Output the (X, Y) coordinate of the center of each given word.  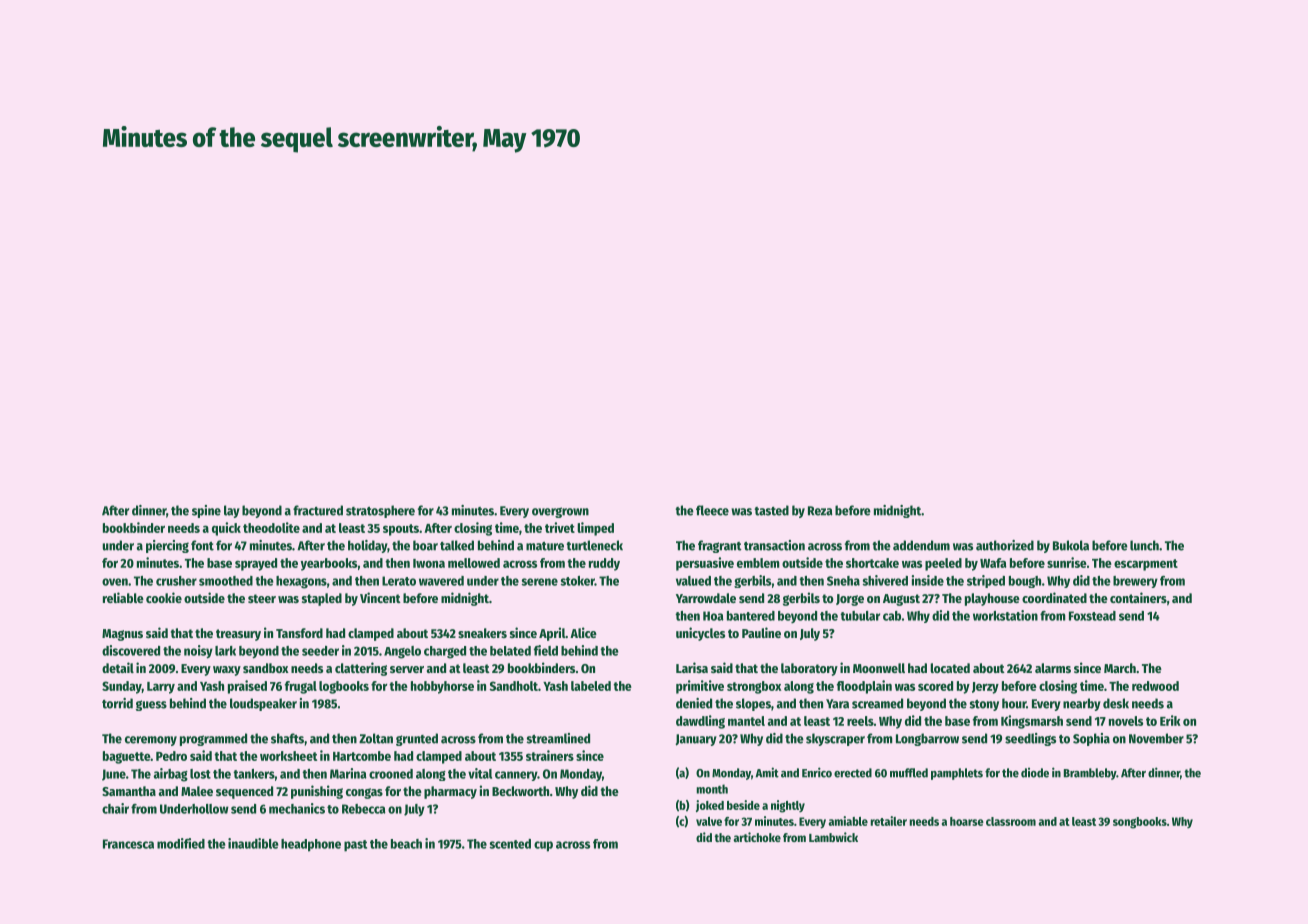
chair (115, 808)
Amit (767, 772)
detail (118, 667)
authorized (1005, 545)
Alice (583, 632)
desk (1116, 703)
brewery (1135, 582)
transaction (774, 545)
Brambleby (1090, 774)
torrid (117, 703)
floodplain (864, 687)
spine (206, 511)
